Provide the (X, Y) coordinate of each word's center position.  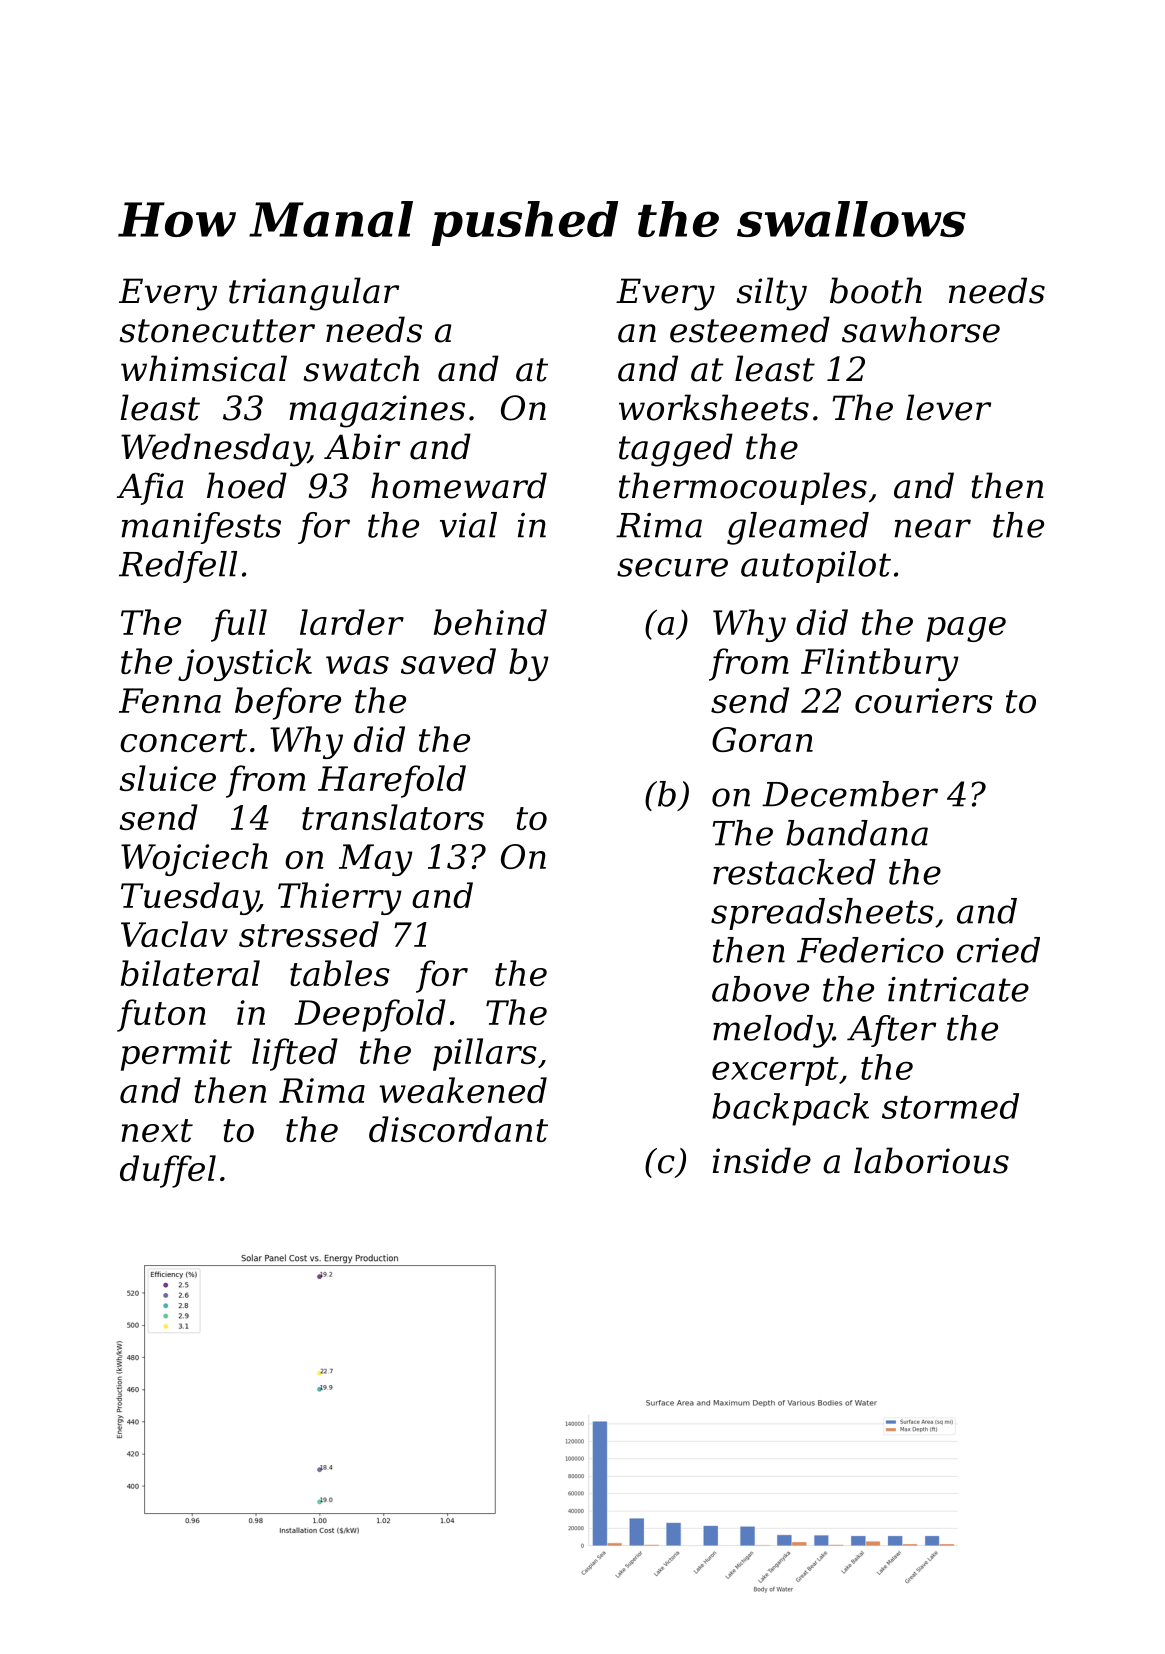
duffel (168, 1171)
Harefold (392, 781)
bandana (857, 833)
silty (771, 294)
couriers (924, 700)
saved (448, 661)
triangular (314, 294)
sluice (167, 778)
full (239, 625)
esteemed (750, 329)
